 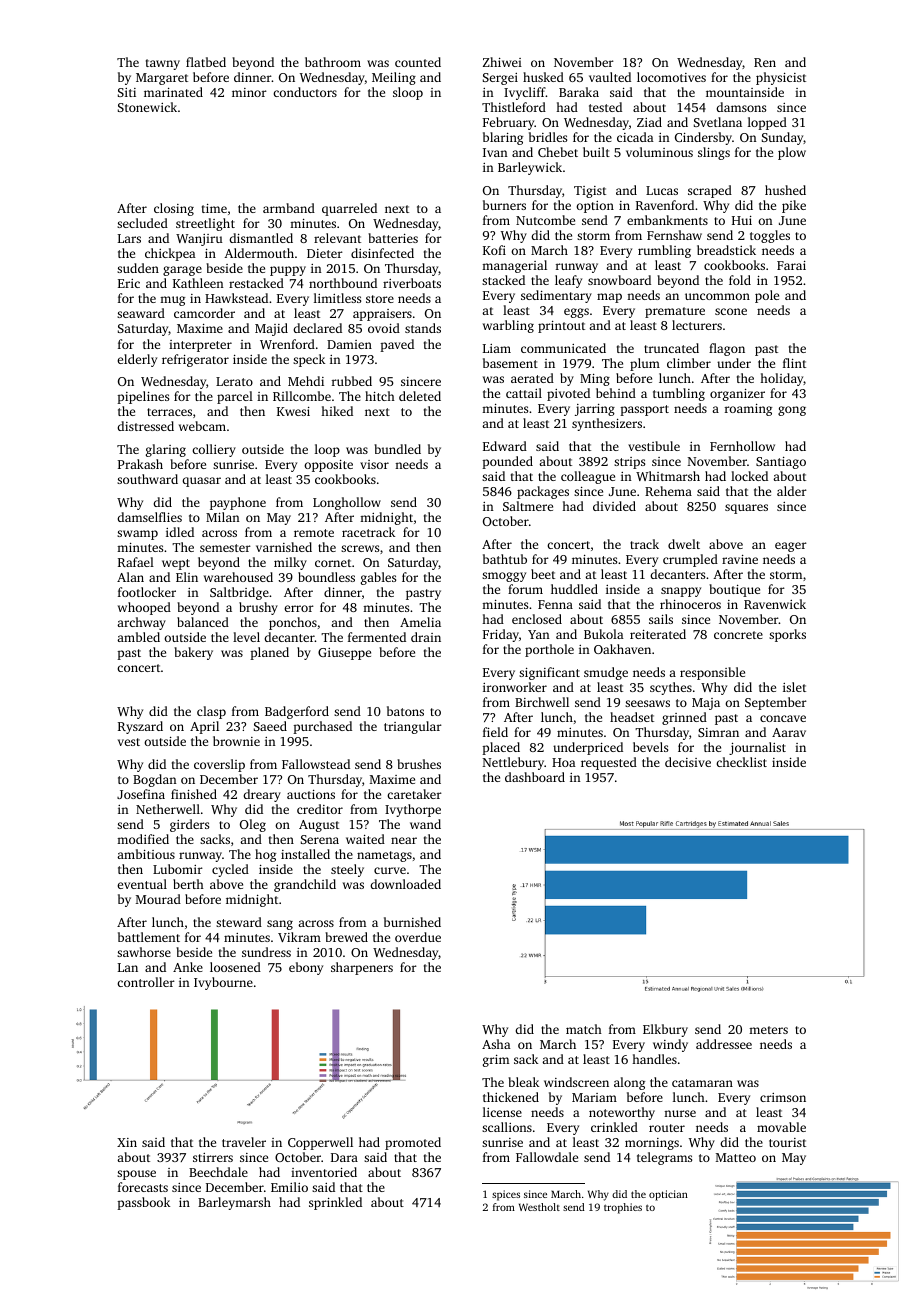 I want to click on requested, so click(x=609, y=763).
